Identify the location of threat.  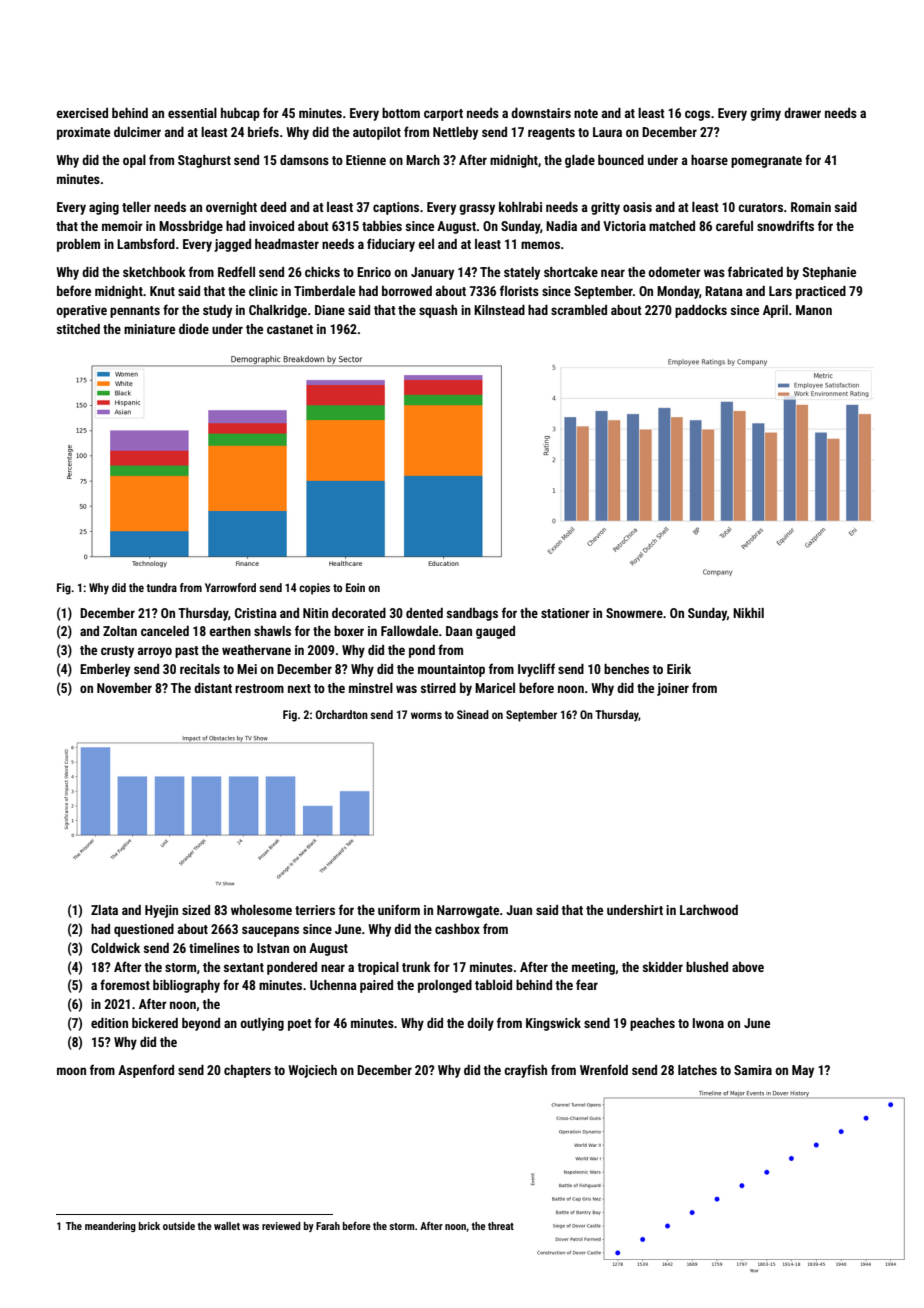
(501, 1226).
